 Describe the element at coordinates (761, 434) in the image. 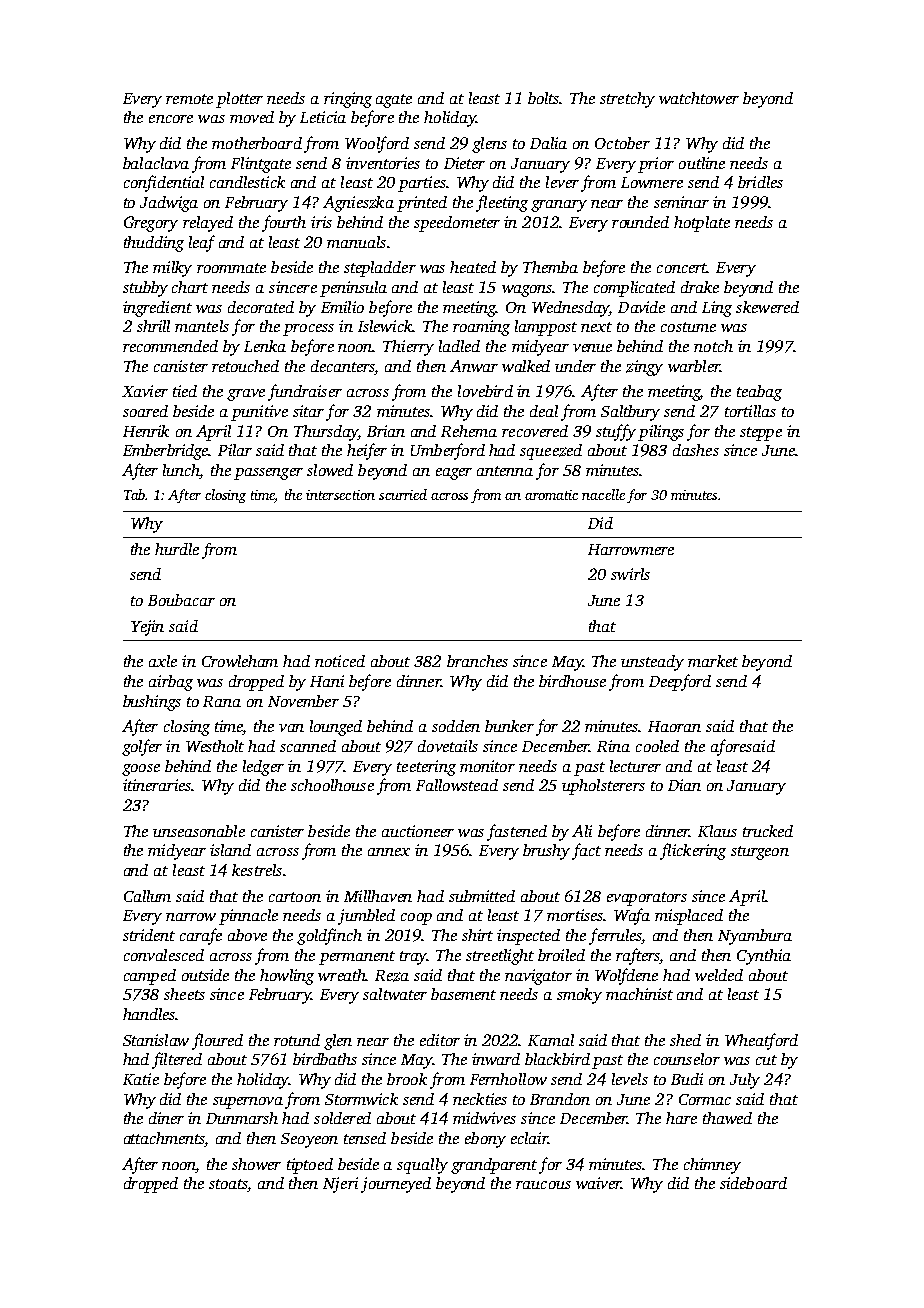

I see `steppe` at that location.
